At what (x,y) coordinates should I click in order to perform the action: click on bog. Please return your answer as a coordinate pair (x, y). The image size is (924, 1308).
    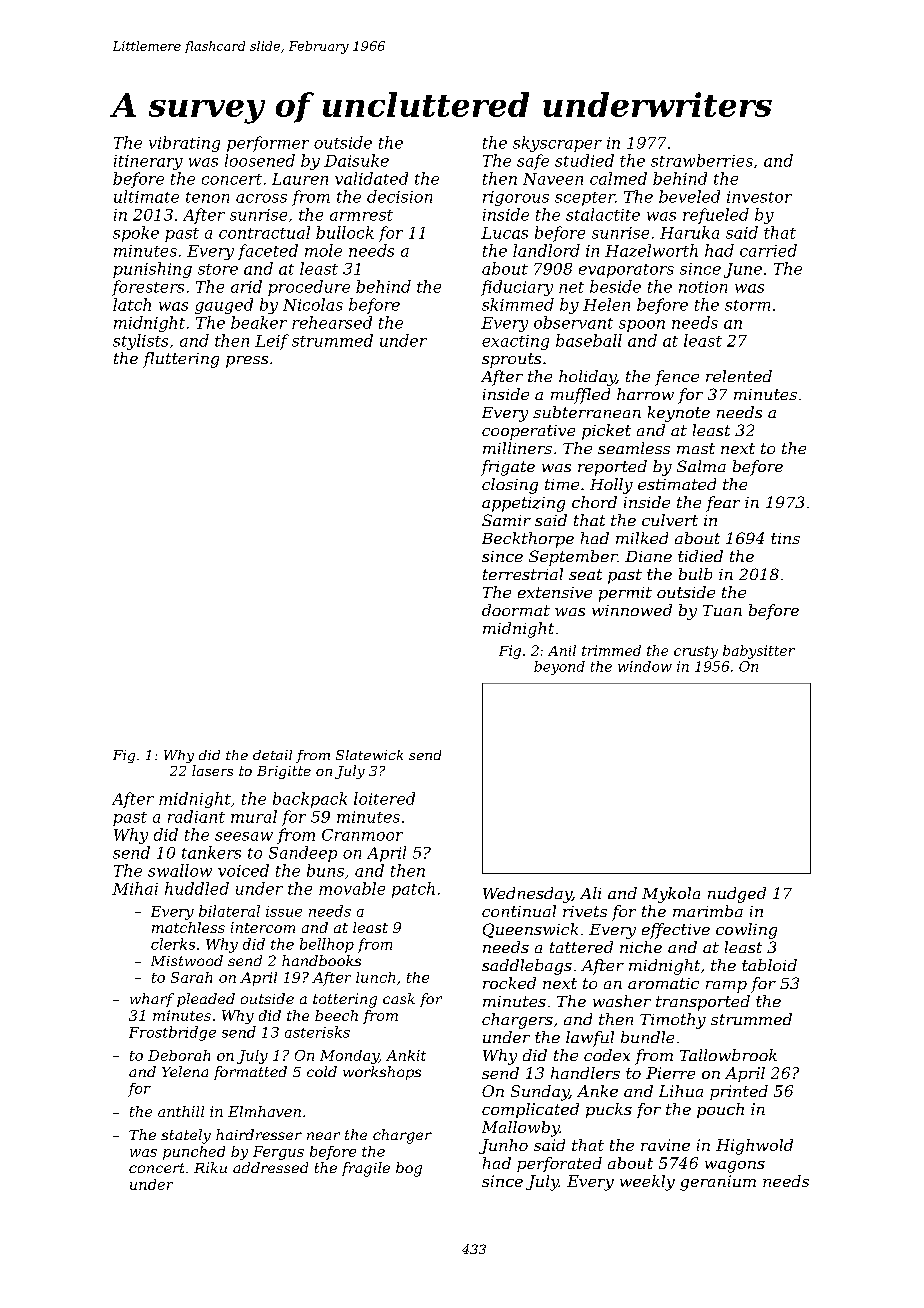
    Looking at the image, I should click on (409, 1169).
